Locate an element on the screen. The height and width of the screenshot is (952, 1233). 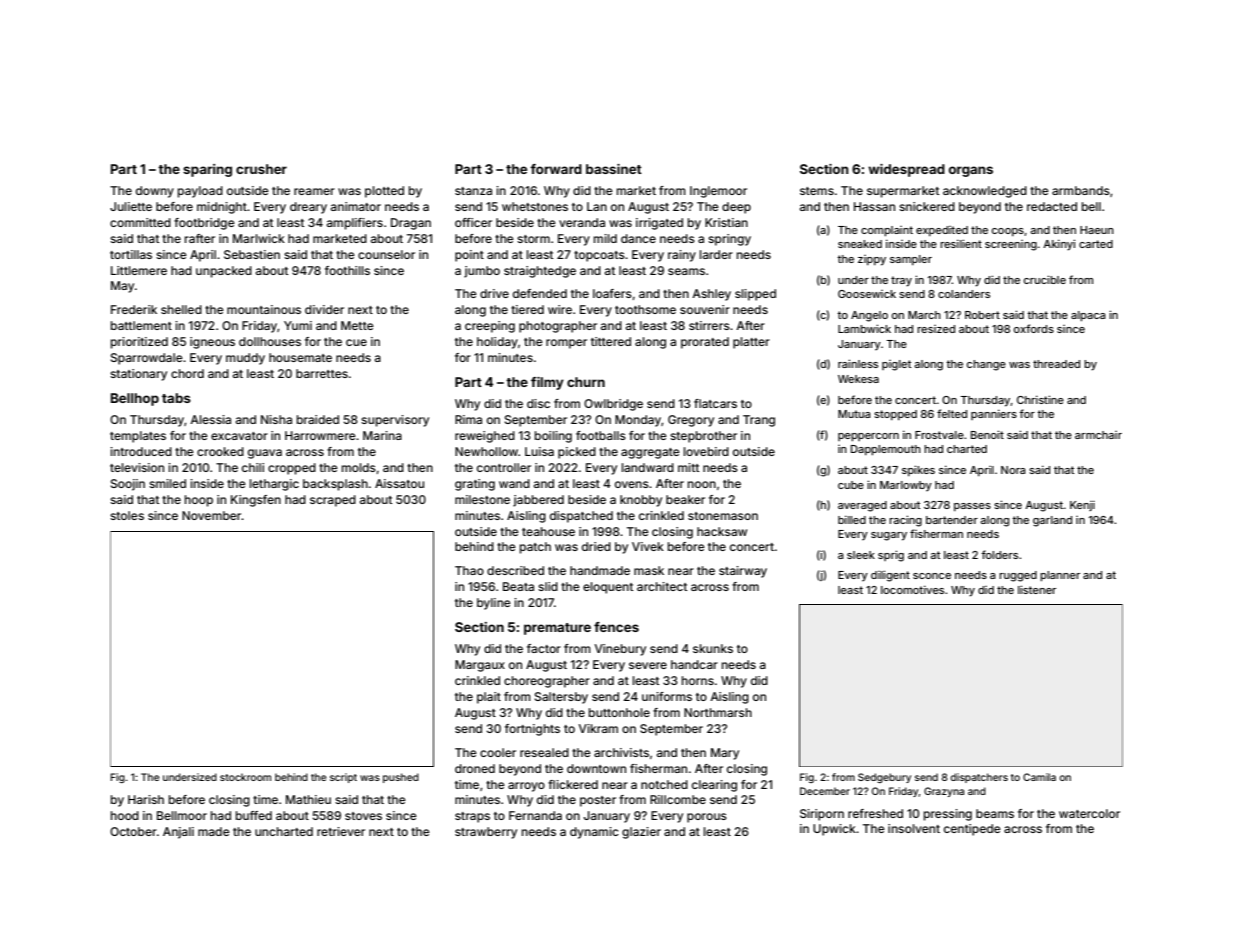
November is located at coordinates (212, 515).
